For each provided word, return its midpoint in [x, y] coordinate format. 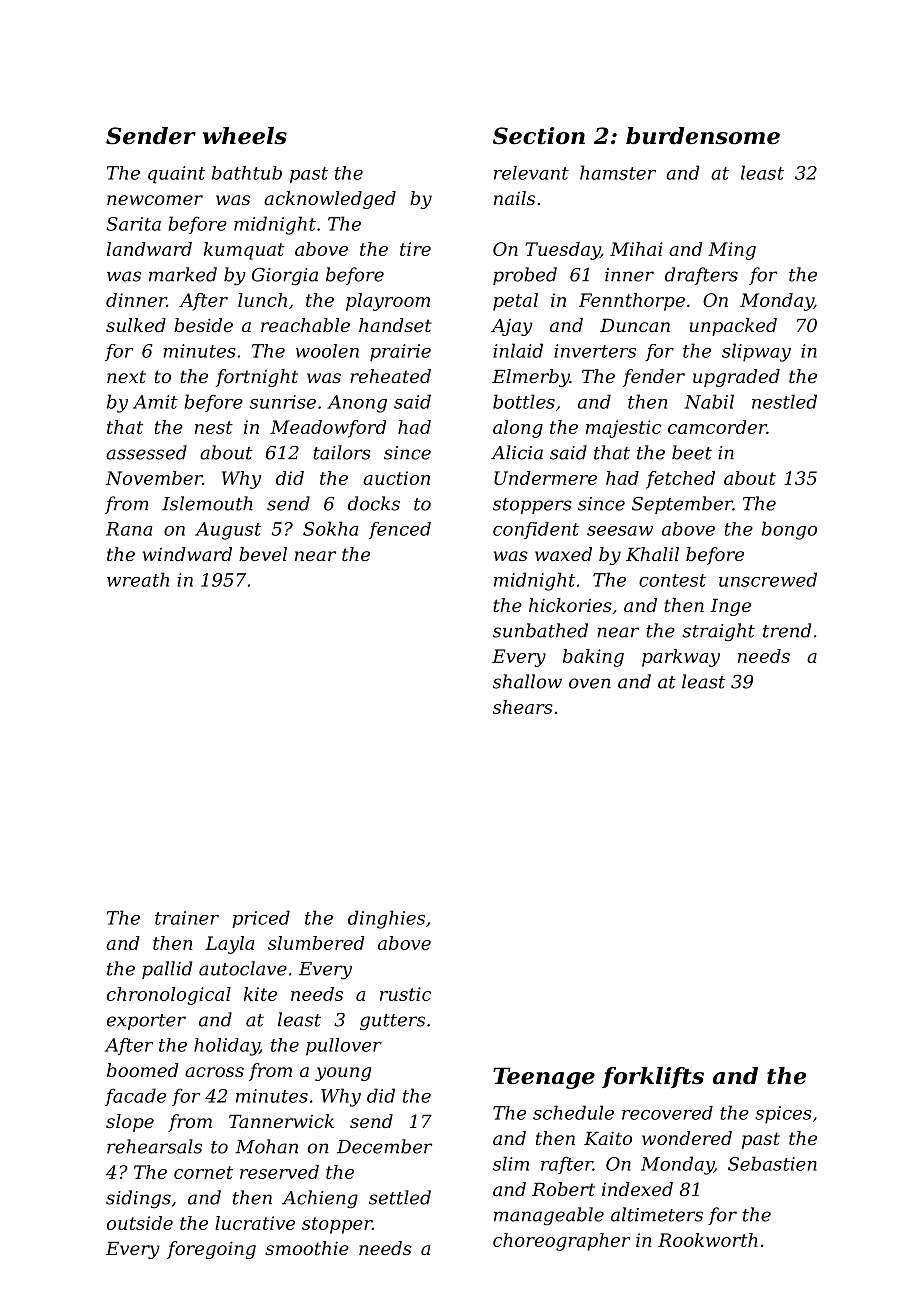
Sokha [331, 528]
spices [783, 1115]
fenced [400, 530]
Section [539, 136]
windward [187, 554]
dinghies [386, 919]
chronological [169, 996]
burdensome [703, 136]
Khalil [652, 554]
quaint [176, 175]
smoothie [307, 1248]
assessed [146, 452]
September [682, 505]
